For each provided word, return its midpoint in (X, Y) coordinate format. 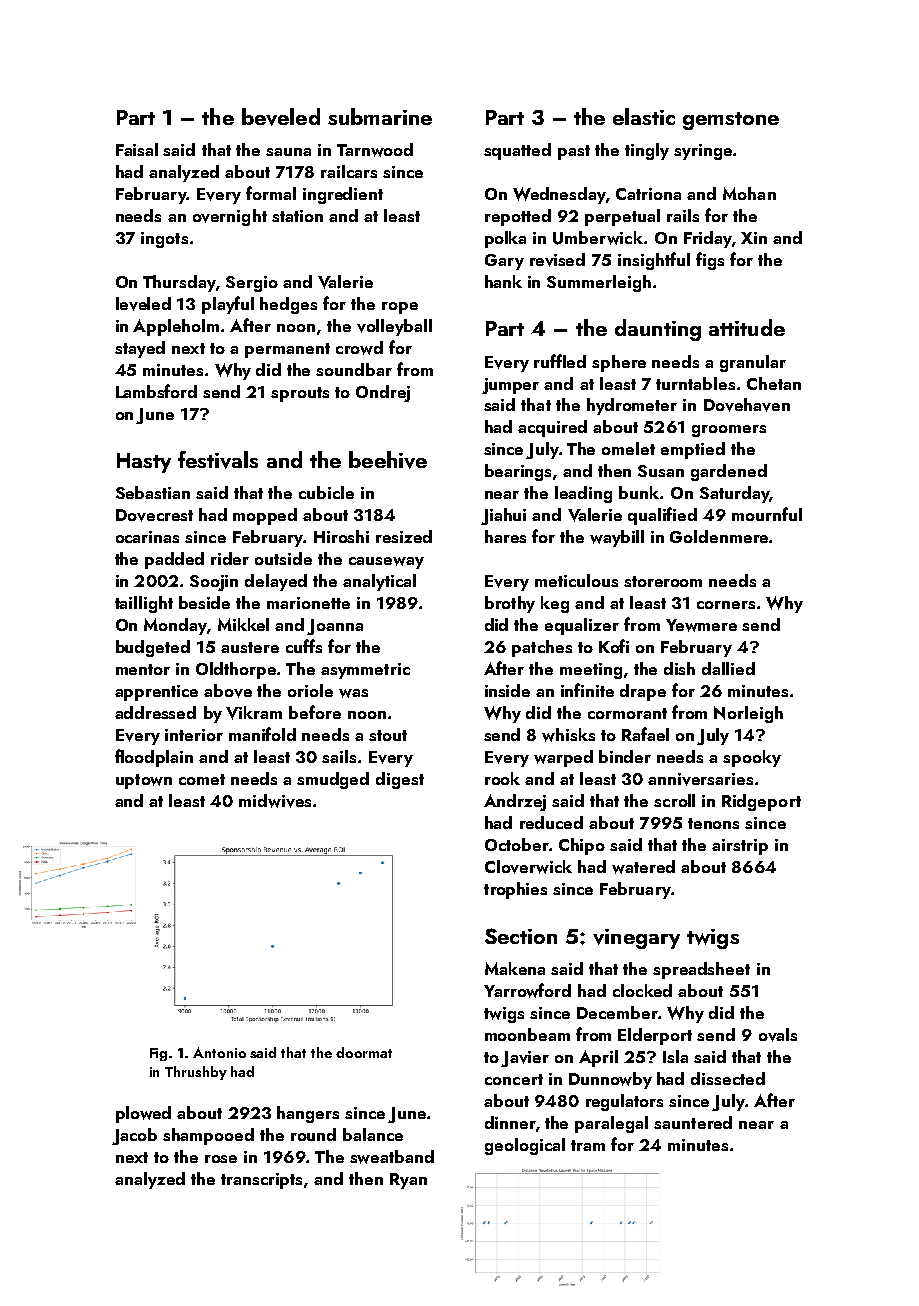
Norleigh (748, 714)
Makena (515, 968)
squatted (517, 151)
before (315, 712)
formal (271, 193)
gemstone (731, 121)
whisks (568, 735)
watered (643, 867)
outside (283, 558)
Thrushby (196, 1073)
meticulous (576, 580)
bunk (639, 492)
